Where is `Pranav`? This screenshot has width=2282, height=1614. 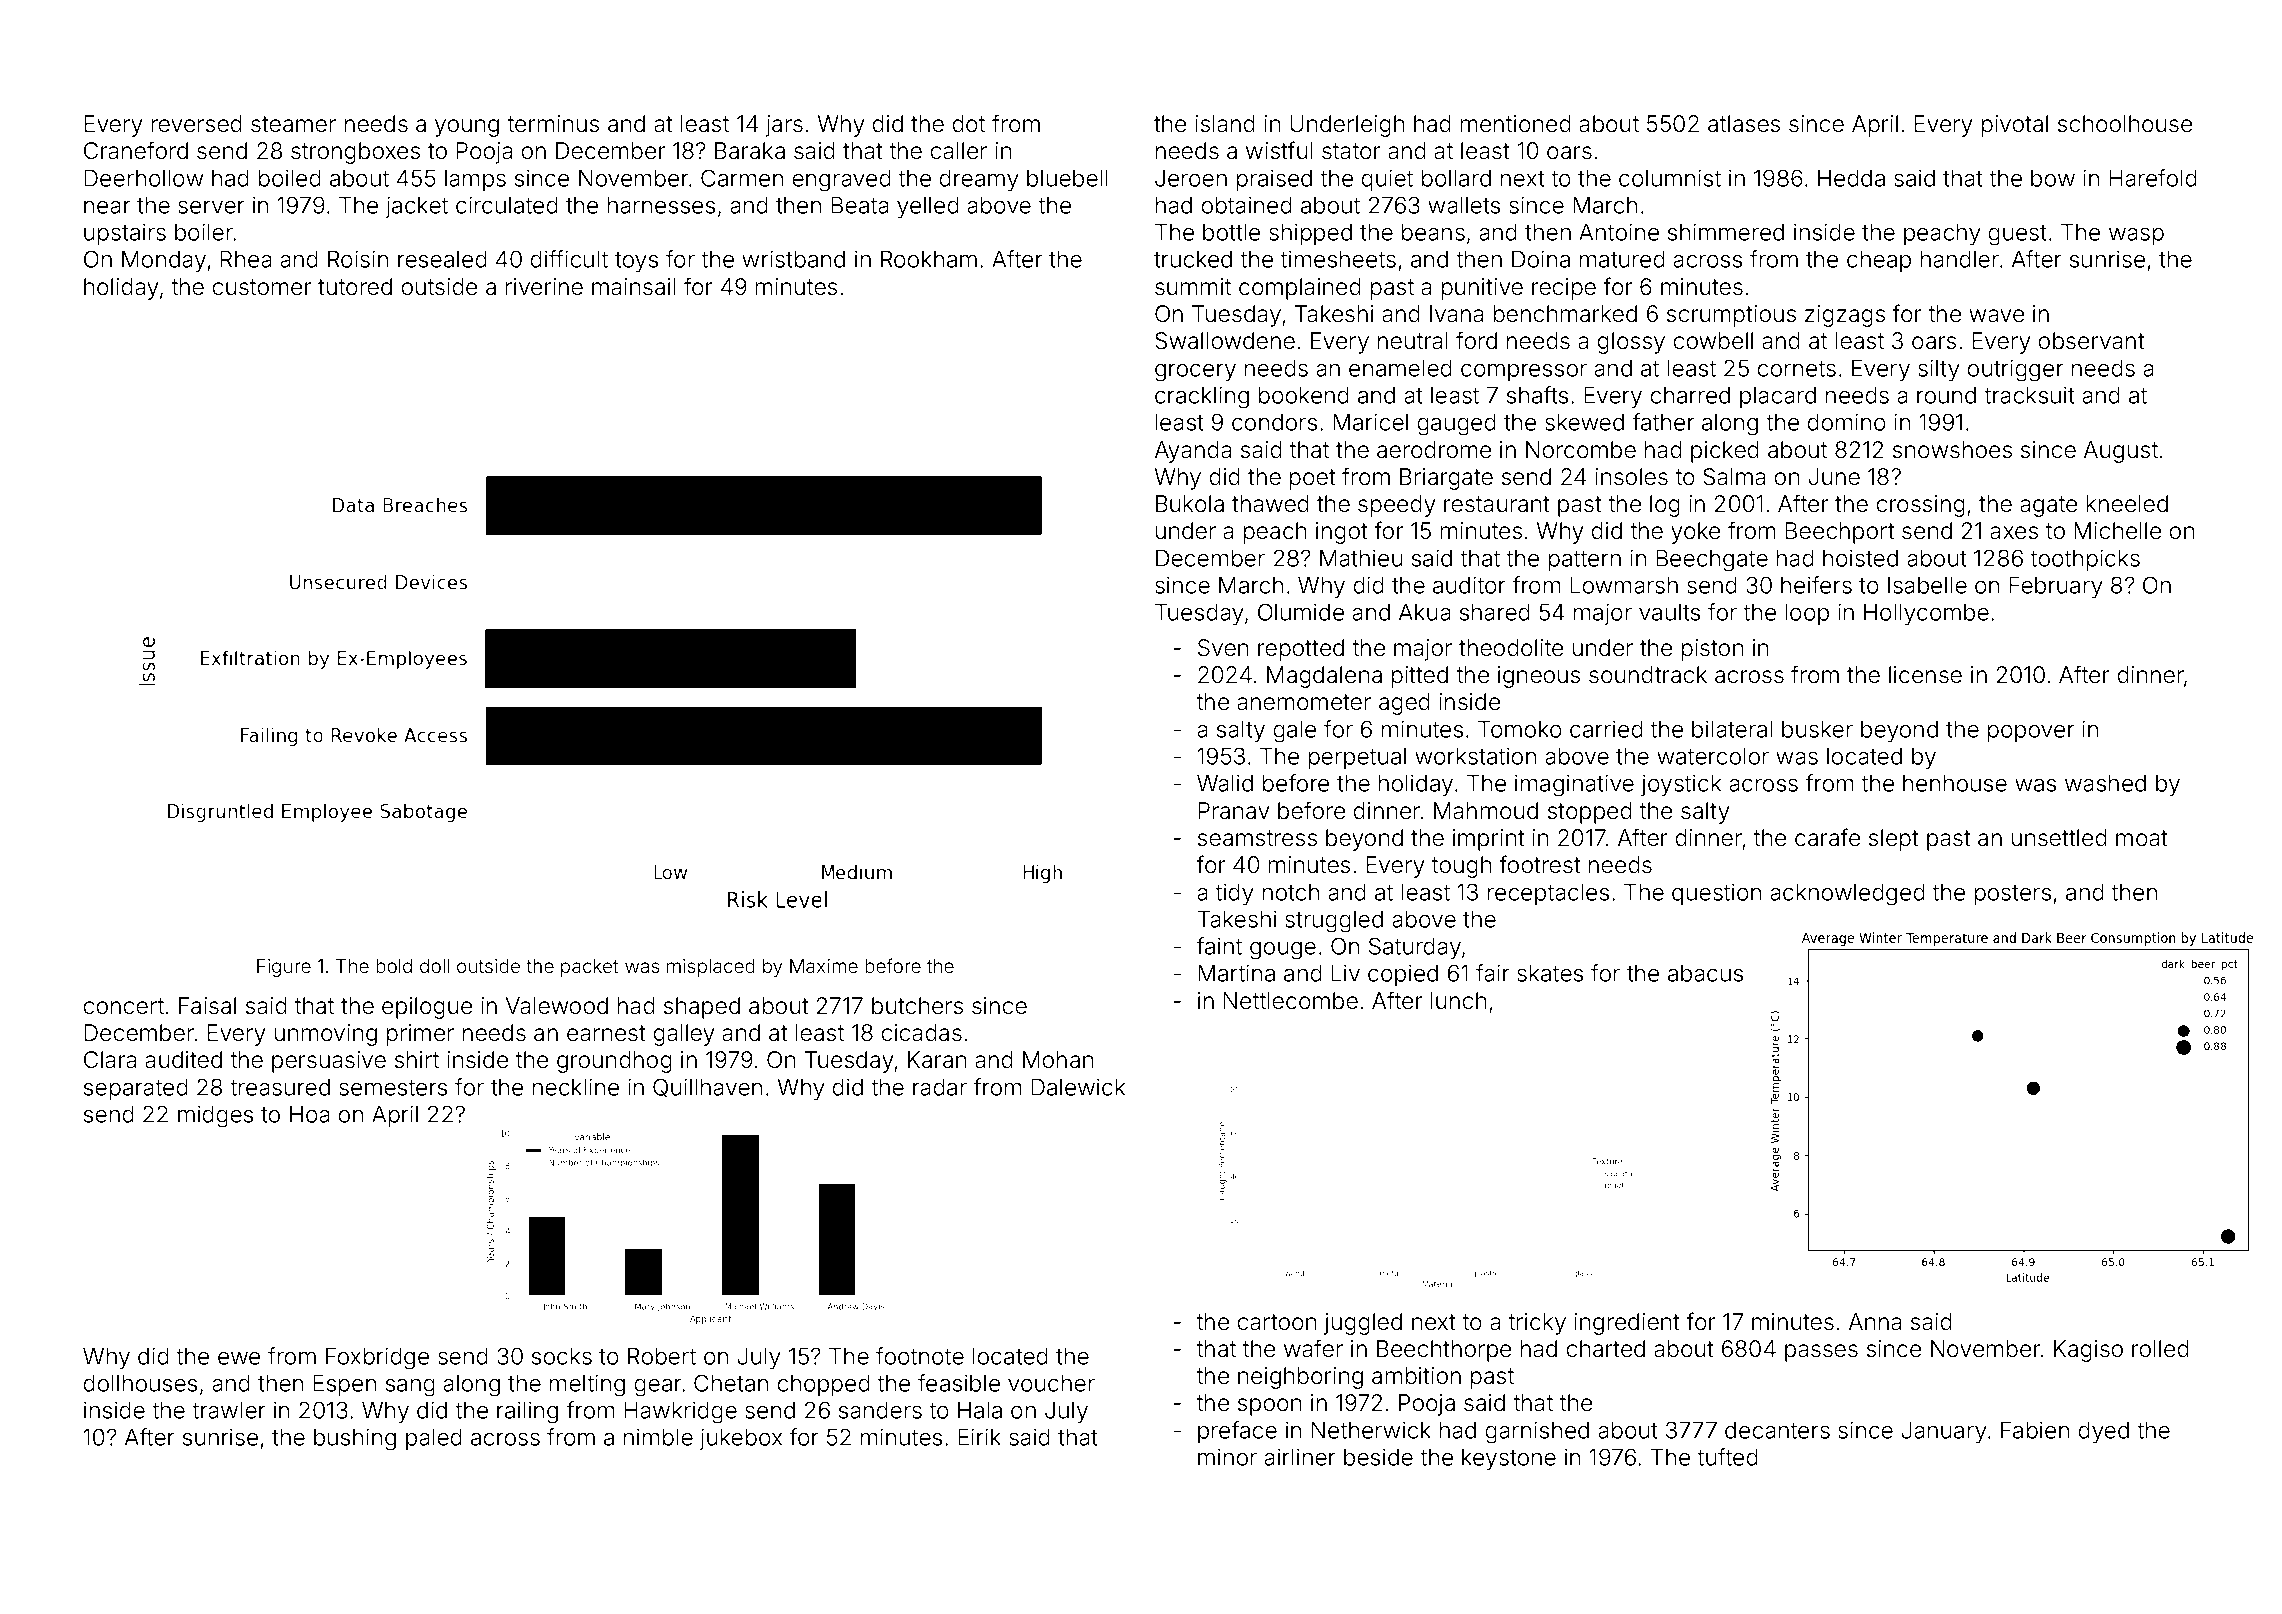 Pranav is located at coordinates (1233, 811).
